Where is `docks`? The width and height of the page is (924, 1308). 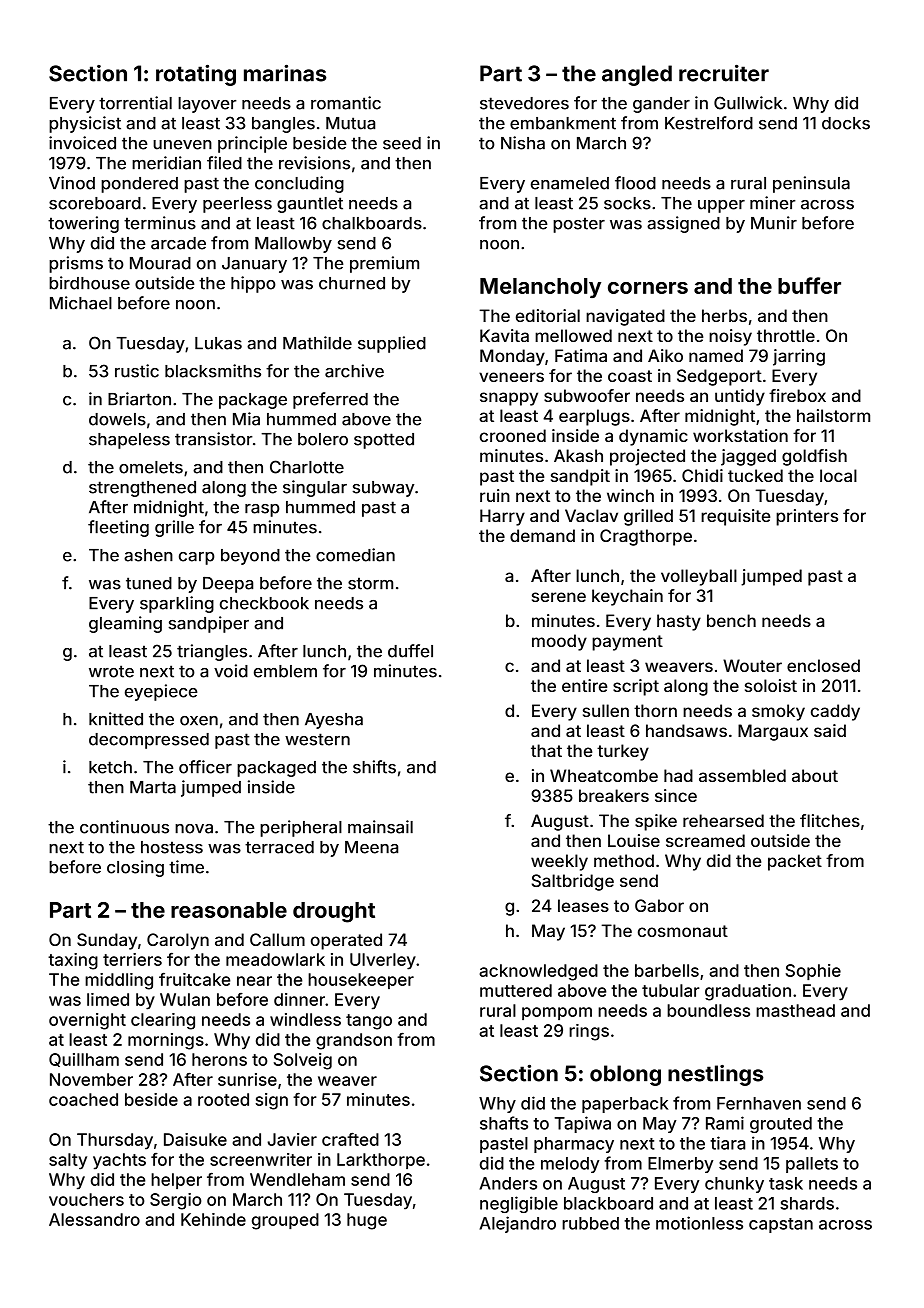 docks is located at coordinates (846, 123).
